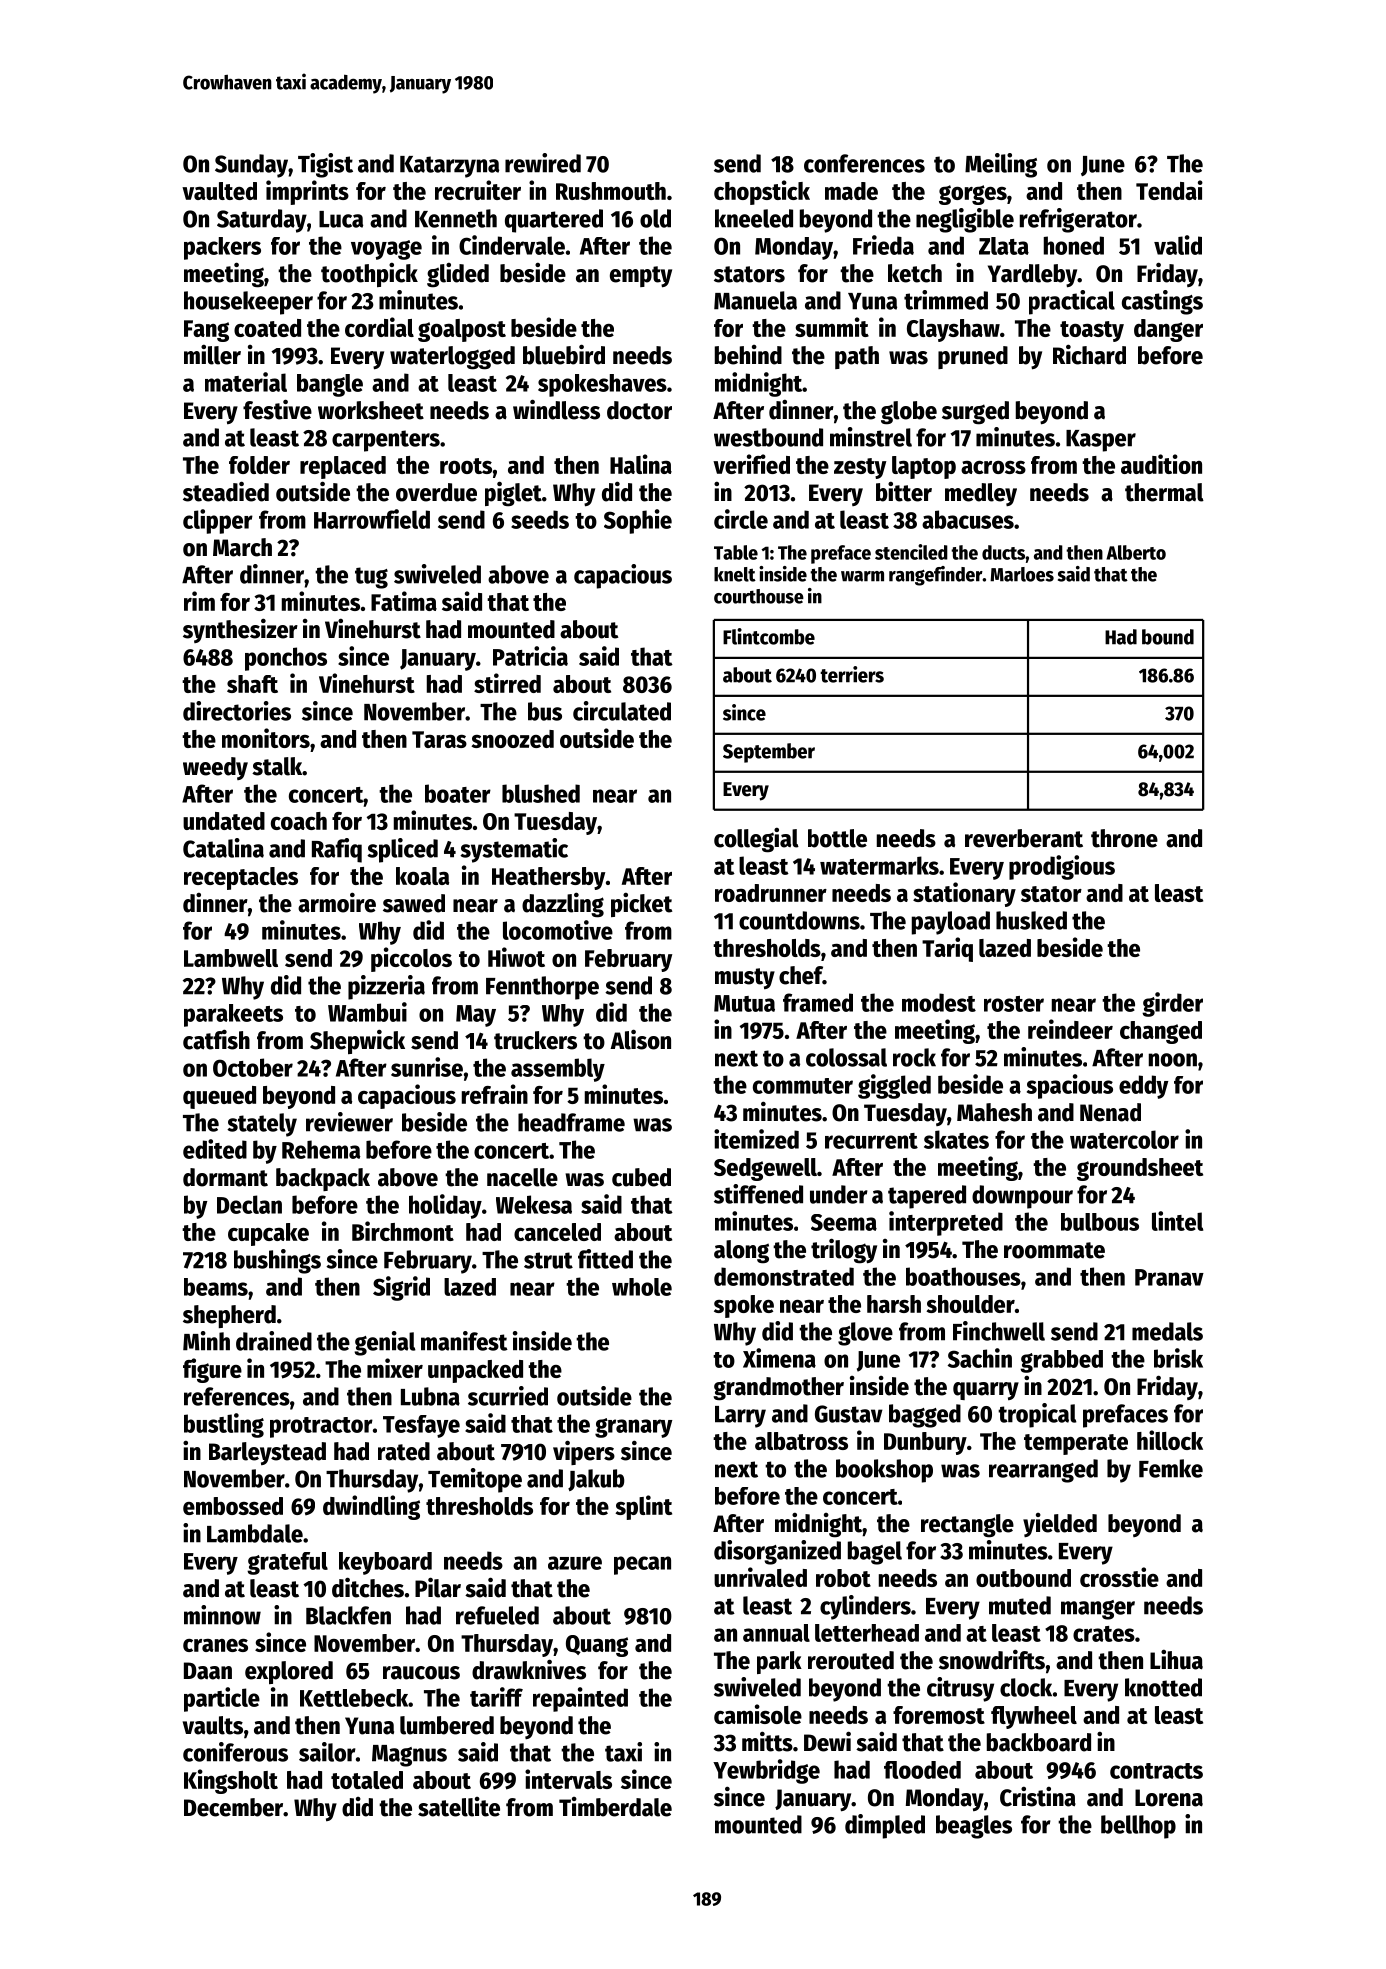  Describe the element at coordinates (993, 467) in the document. I see `across` at that location.
